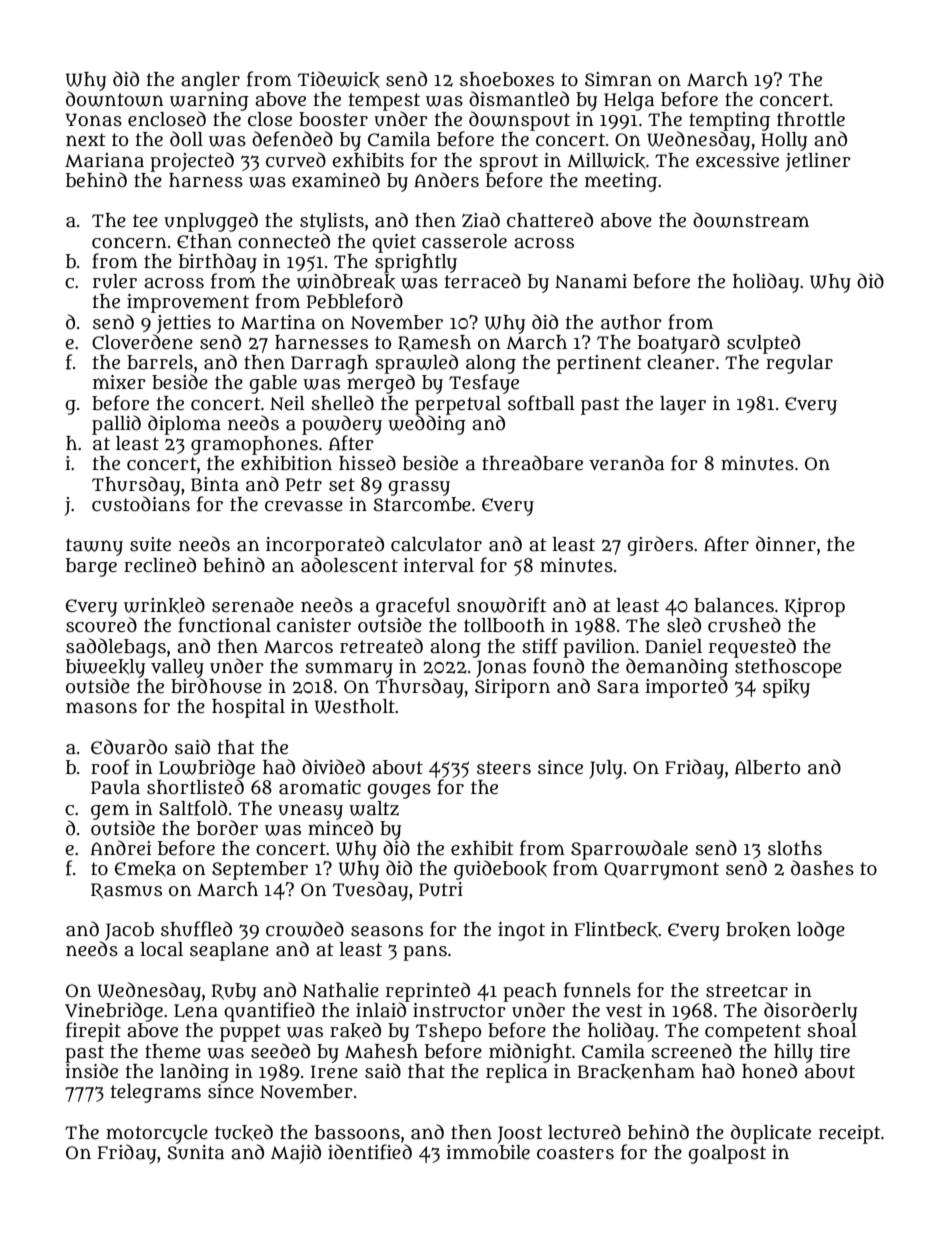 The height and width of the screenshot is (1233, 952). I want to click on Kiprop, so click(815, 607).
